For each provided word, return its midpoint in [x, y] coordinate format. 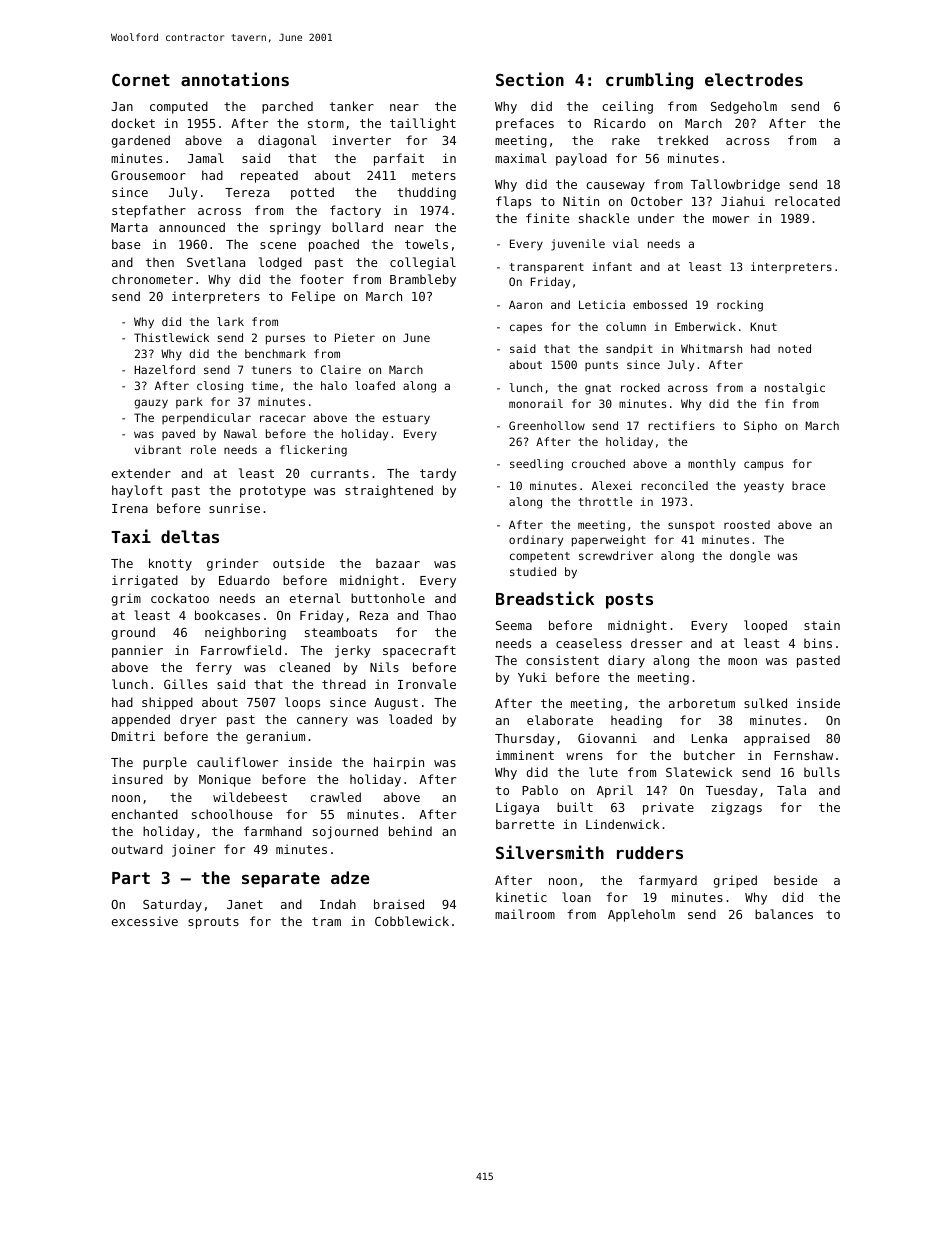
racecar [283, 418]
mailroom [525, 914]
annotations [235, 79]
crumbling [649, 81]
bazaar [398, 563]
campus [763, 466]
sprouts [213, 923]
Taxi [131, 536]
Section [530, 79]
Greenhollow [547, 425]
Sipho [760, 427]
